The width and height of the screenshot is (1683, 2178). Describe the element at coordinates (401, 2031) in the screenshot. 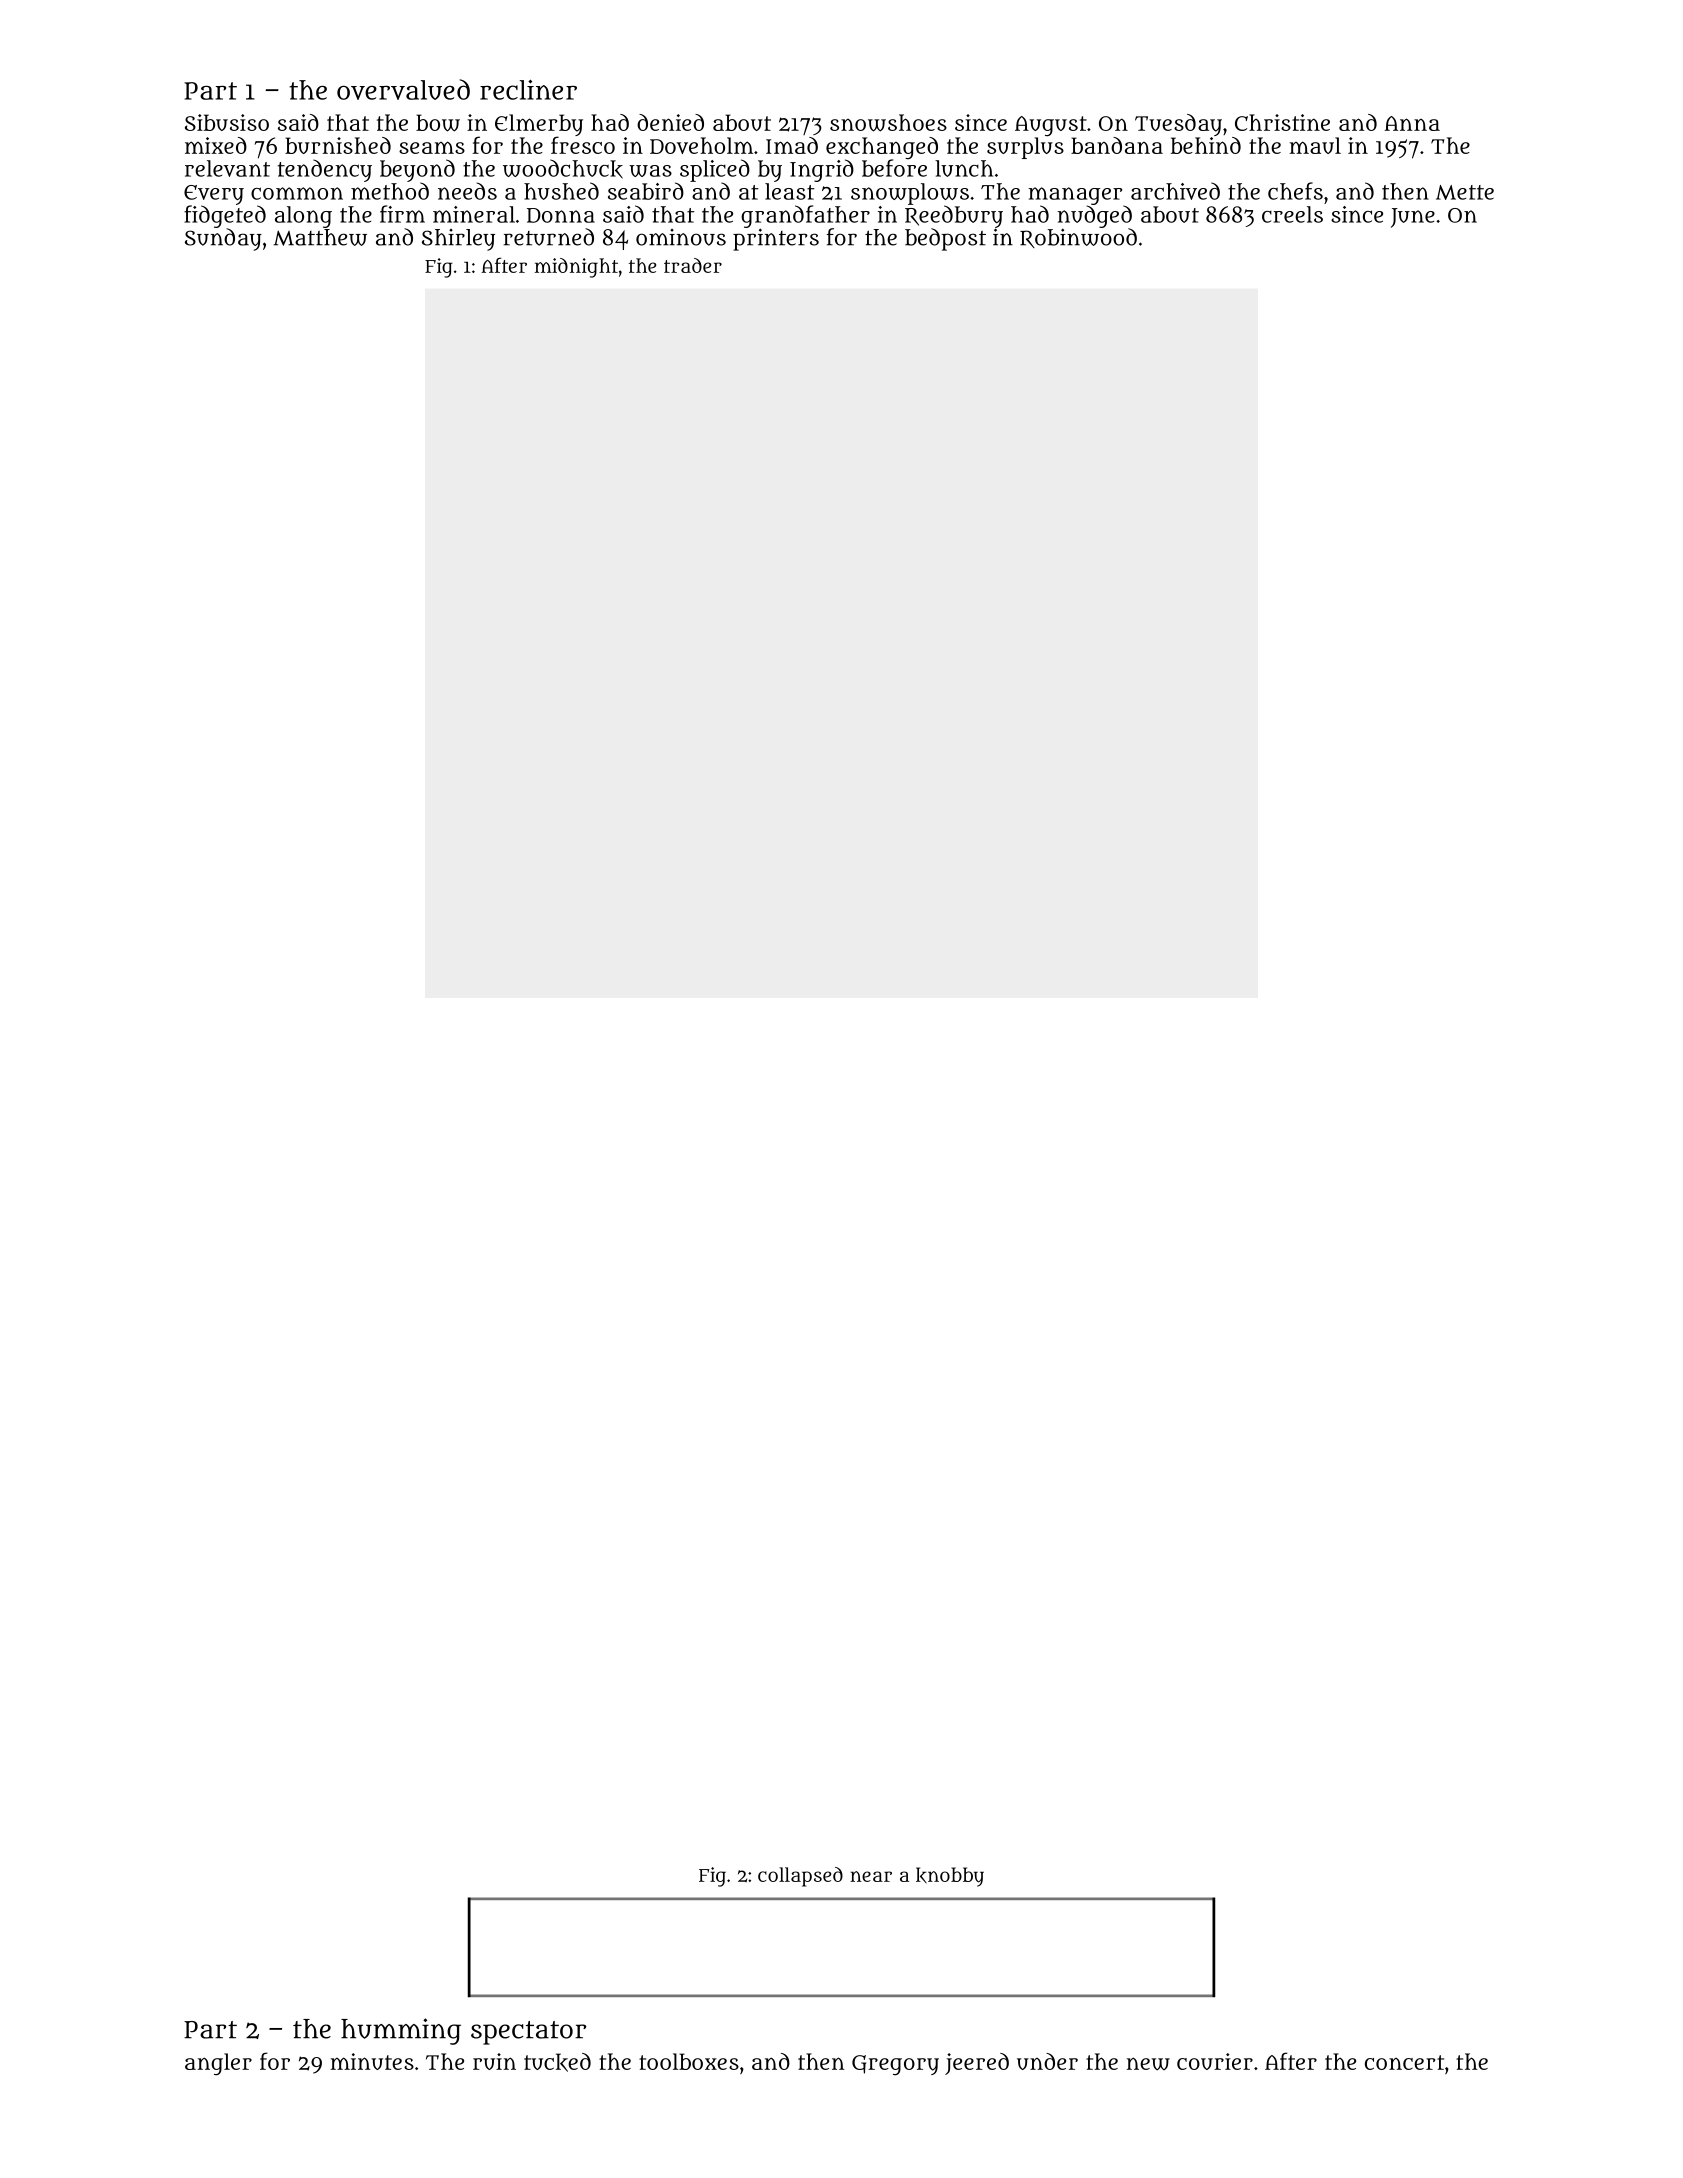

I see `humming` at that location.
